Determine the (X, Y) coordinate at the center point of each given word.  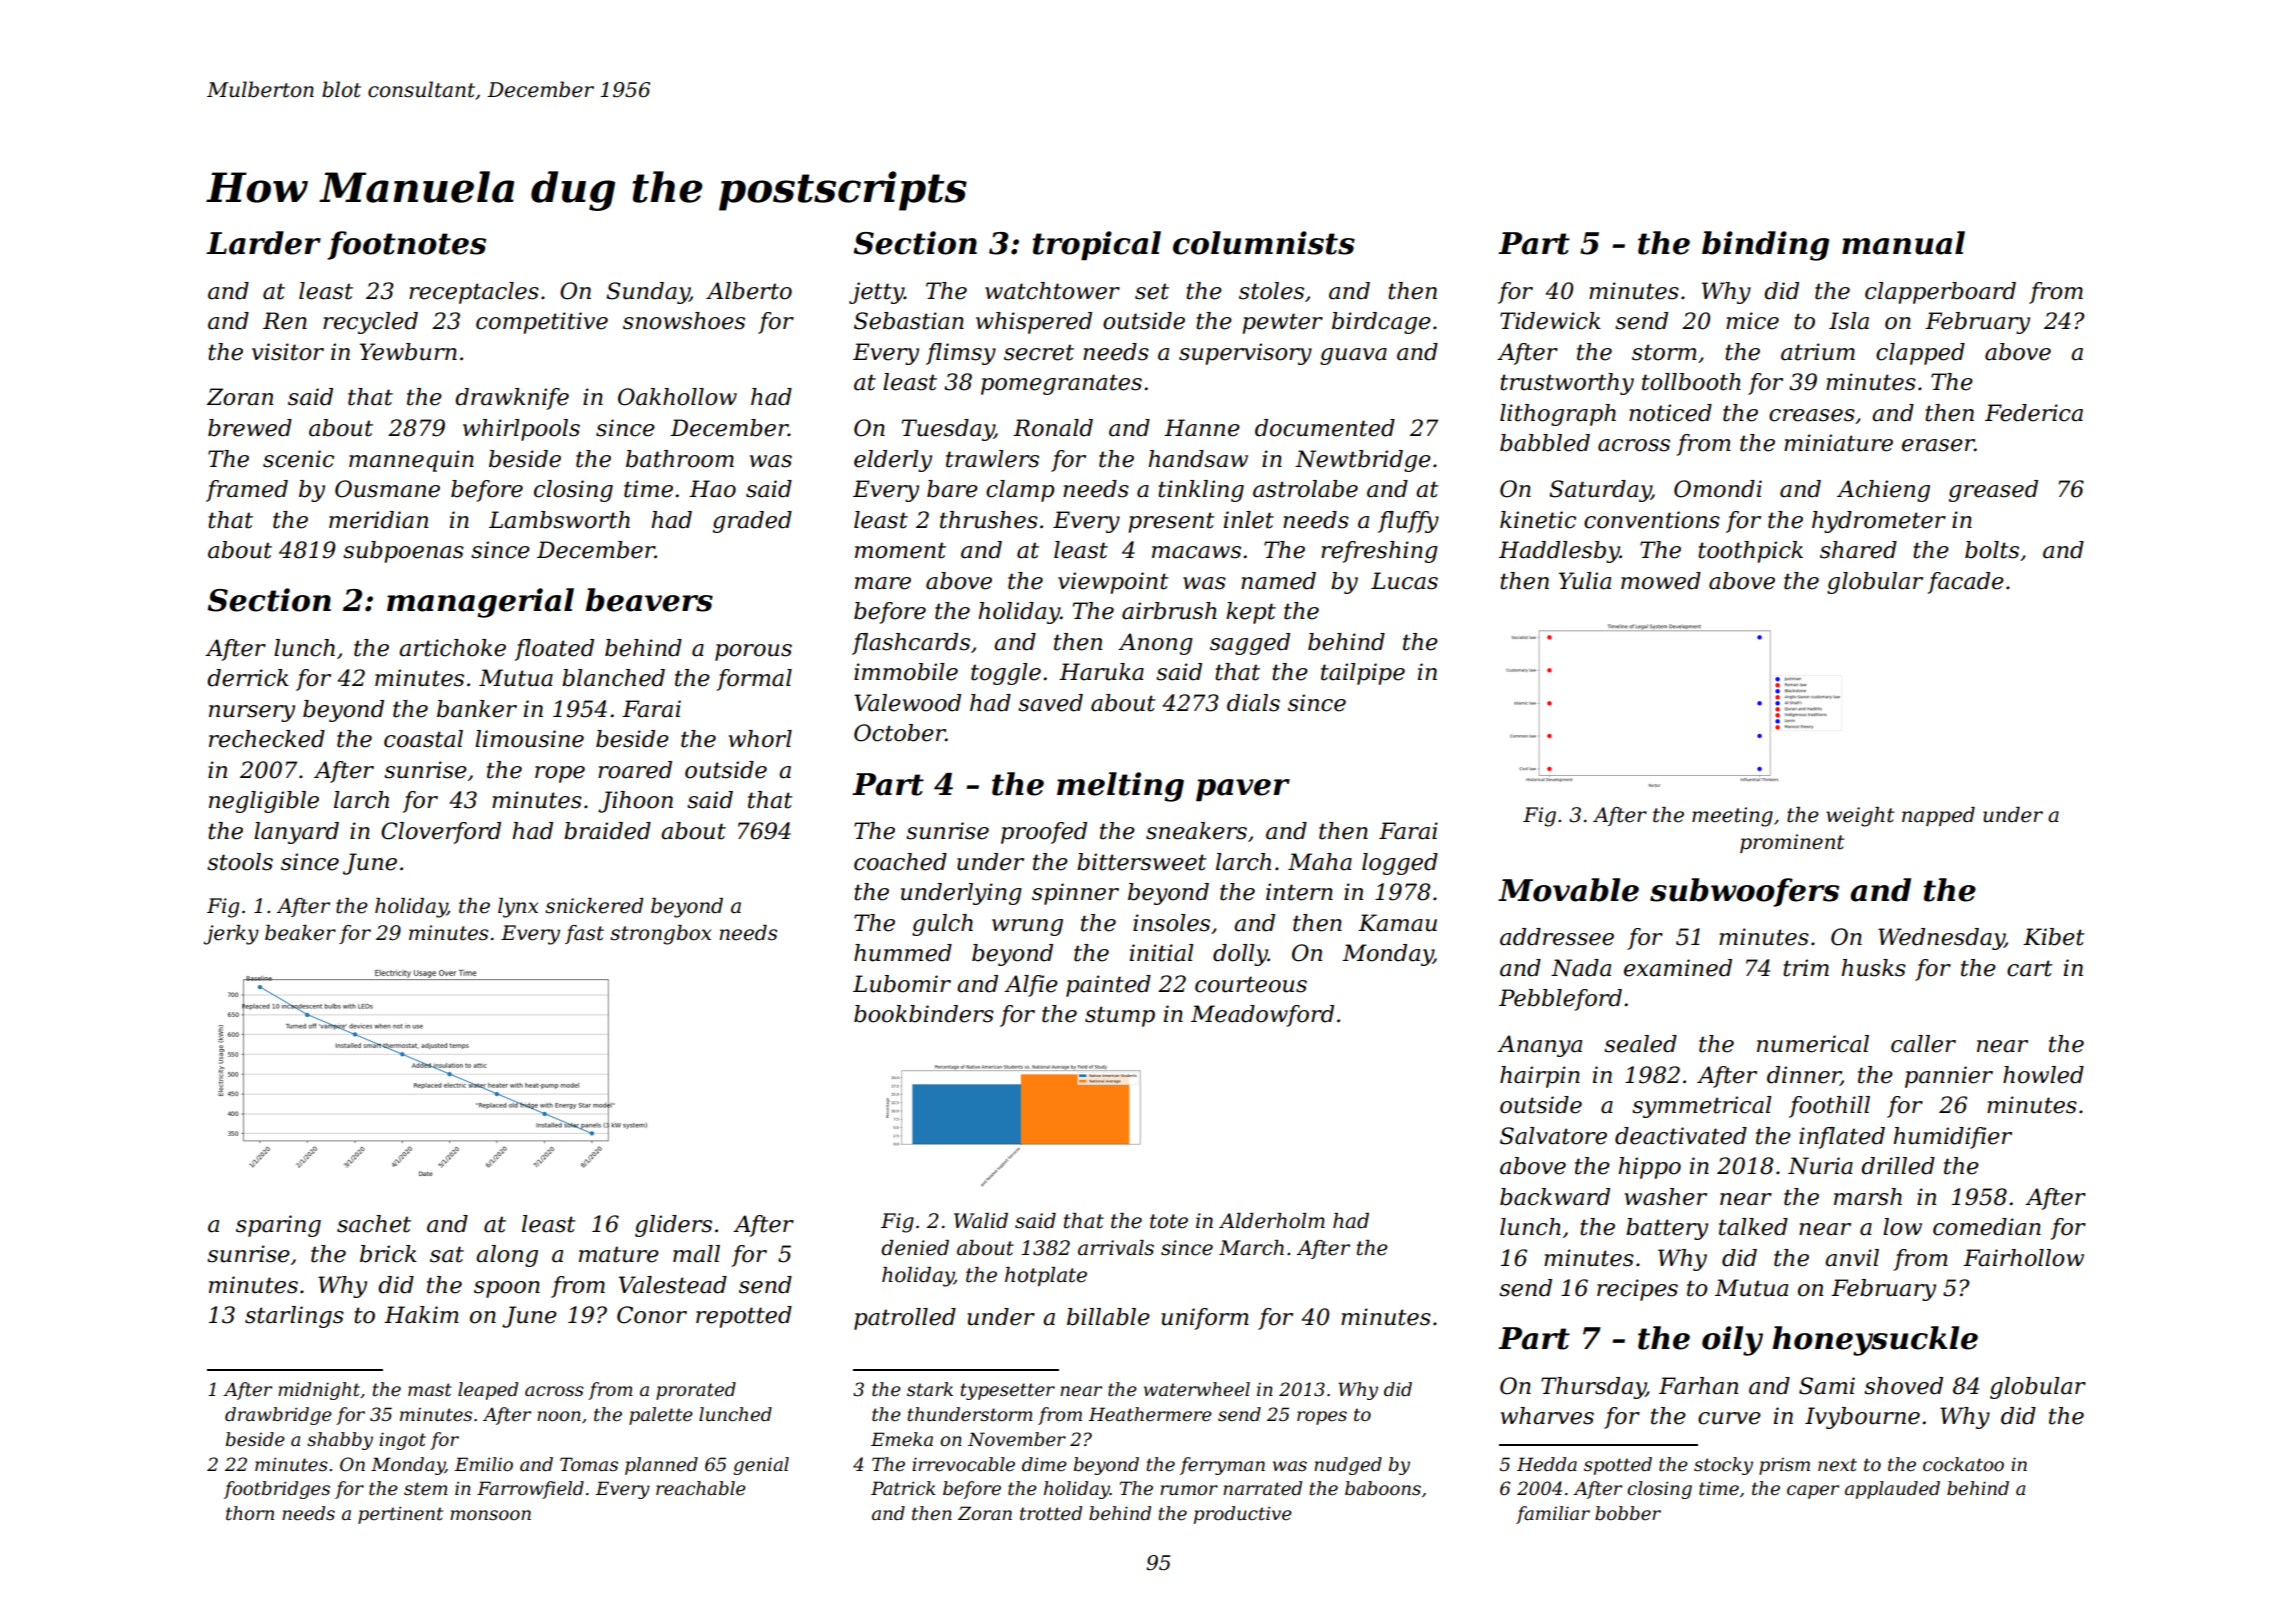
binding (1765, 246)
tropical (1097, 245)
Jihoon (635, 802)
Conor (652, 1315)
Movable (1568, 890)
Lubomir (902, 984)
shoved (1903, 1386)
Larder (263, 243)
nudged (1348, 1466)
